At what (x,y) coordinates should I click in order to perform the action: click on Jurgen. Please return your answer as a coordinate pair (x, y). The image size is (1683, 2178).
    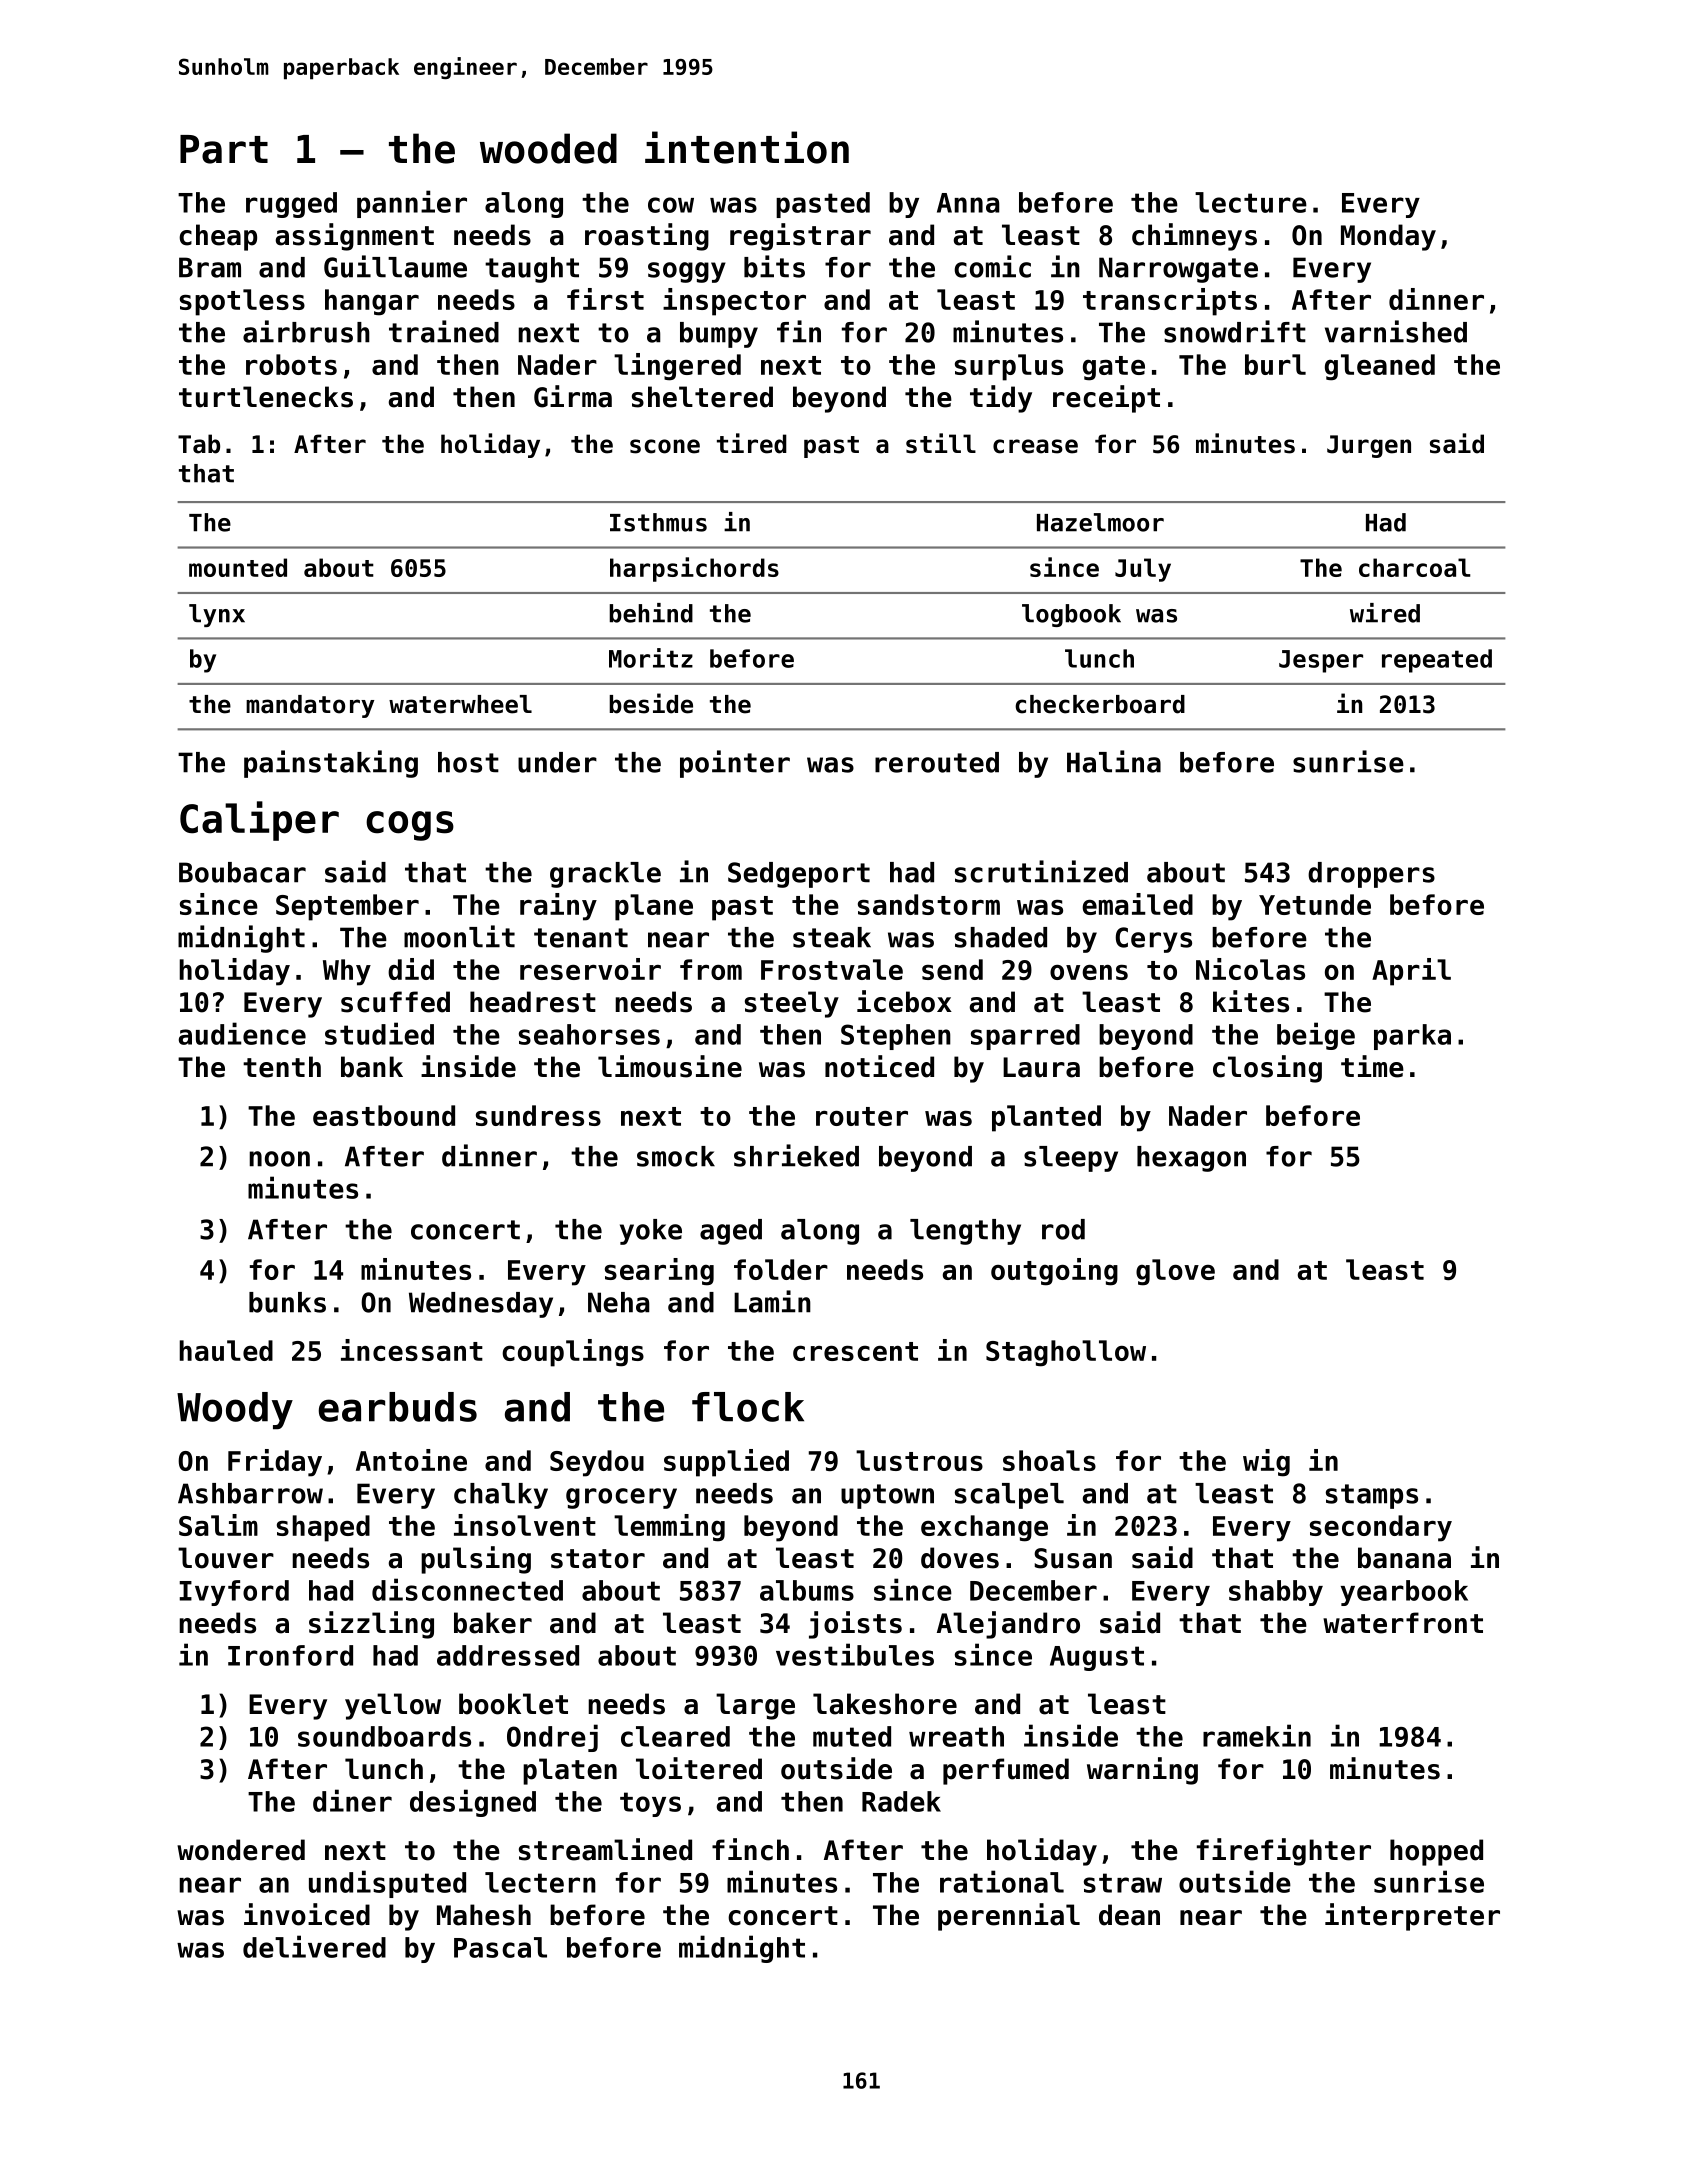
    Looking at the image, I should click on (1369, 446).
